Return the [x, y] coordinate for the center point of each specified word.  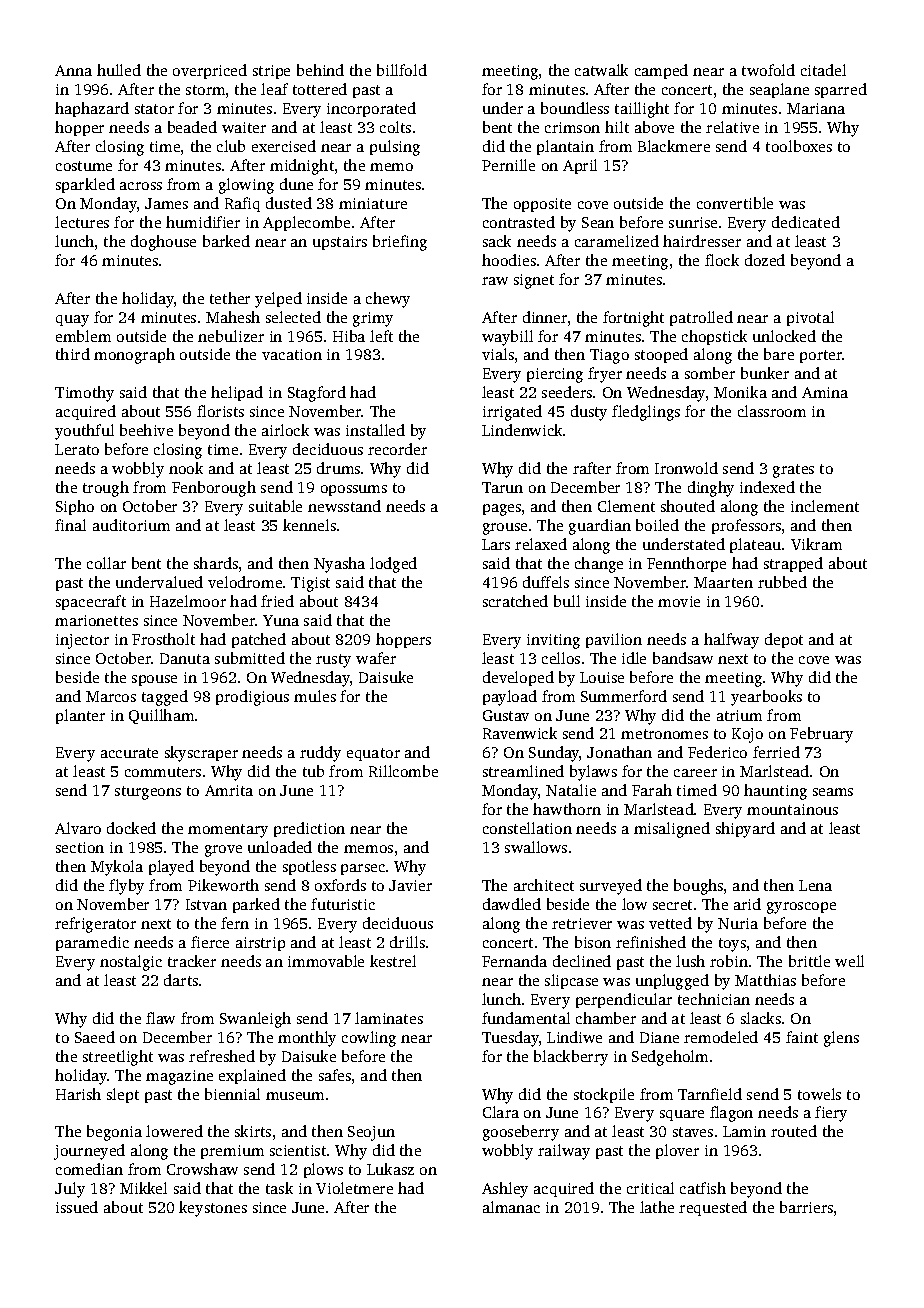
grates [793, 471]
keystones [213, 1209]
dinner [545, 317]
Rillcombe [403, 771]
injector [82, 641]
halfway [731, 641]
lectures [82, 222]
